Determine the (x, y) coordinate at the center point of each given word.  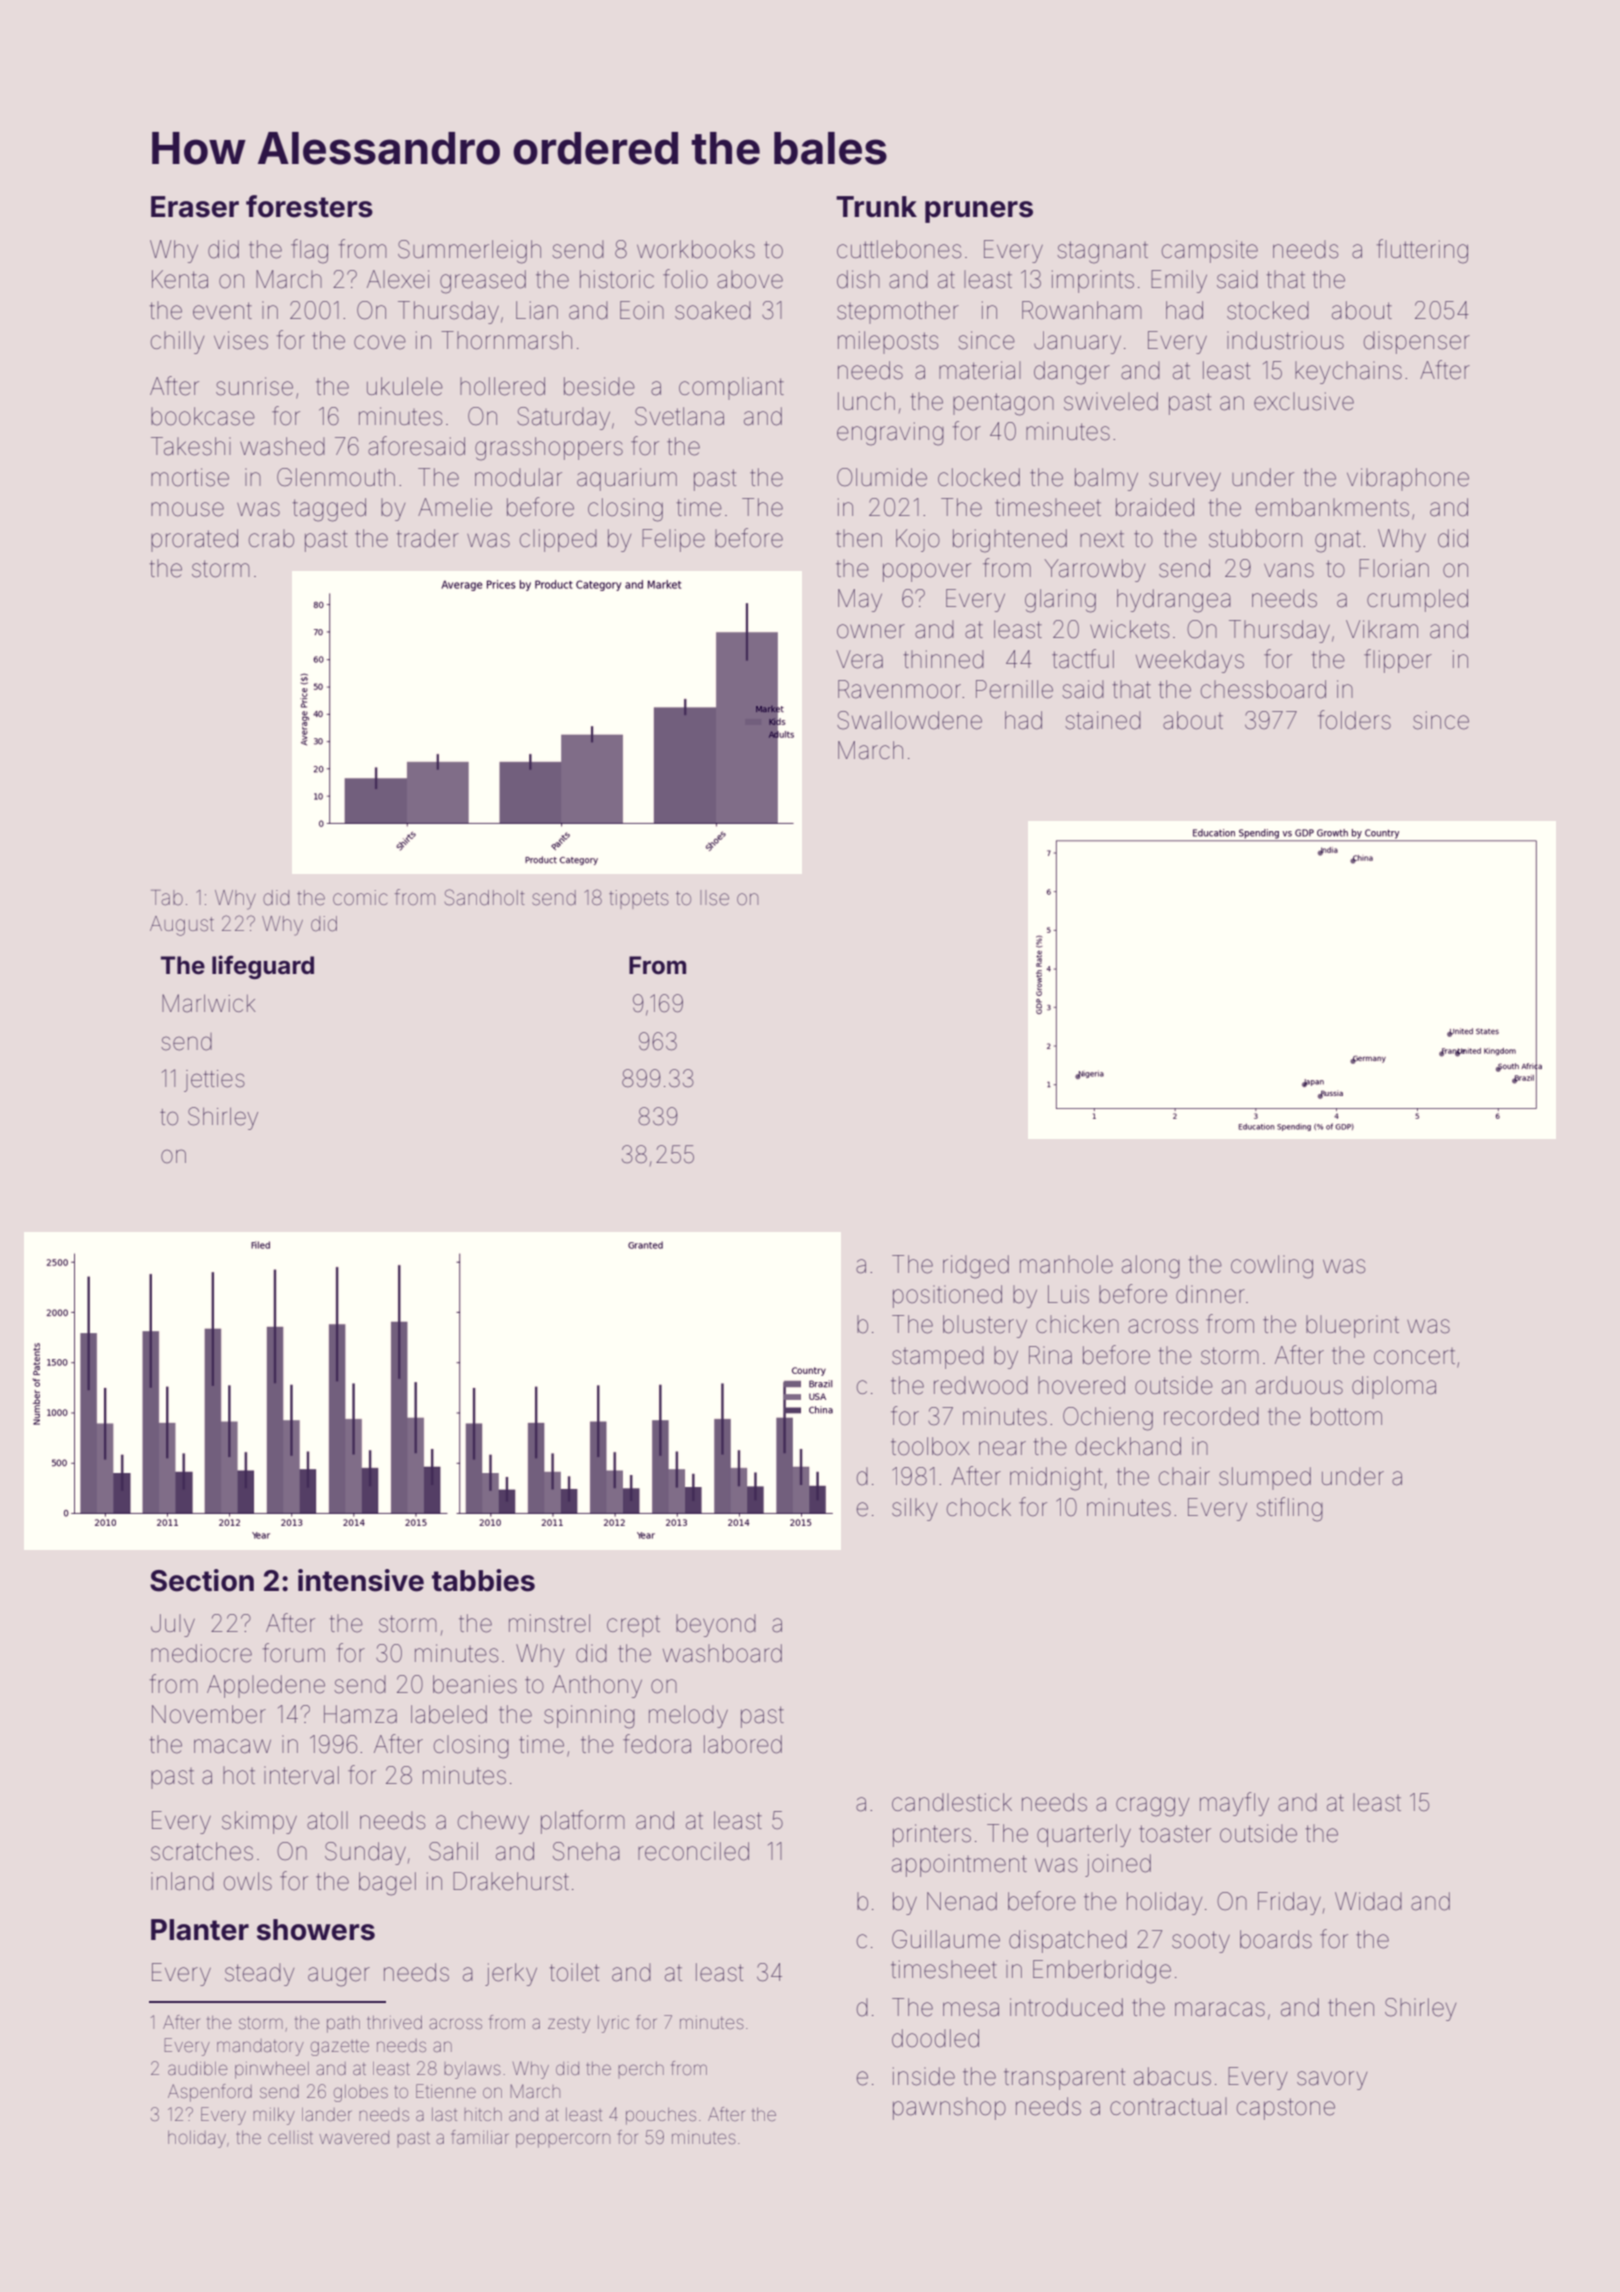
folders (1354, 720)
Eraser (195, 207)
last (444, 2114)
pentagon (1003, 404)
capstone (1286, 2109)
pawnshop (949, 2108)
